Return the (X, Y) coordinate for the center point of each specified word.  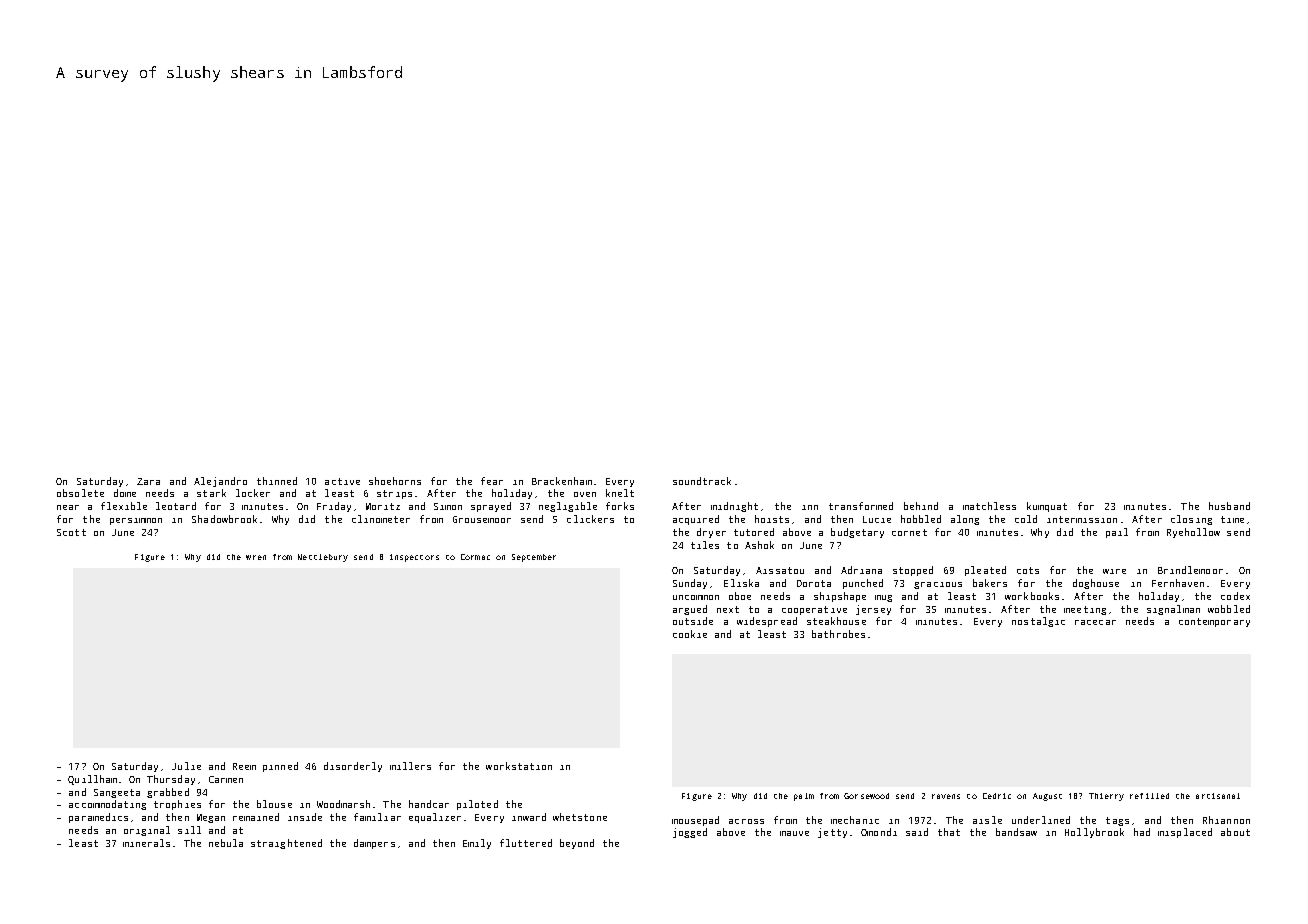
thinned (277, 481)
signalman (1173, 610)
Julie (186, 766)
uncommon (696, 597)
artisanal (1218, 796)
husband (1229, 506)
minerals (146, 843)
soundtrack (702, 481)
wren (256, 557)
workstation (519, 766)
